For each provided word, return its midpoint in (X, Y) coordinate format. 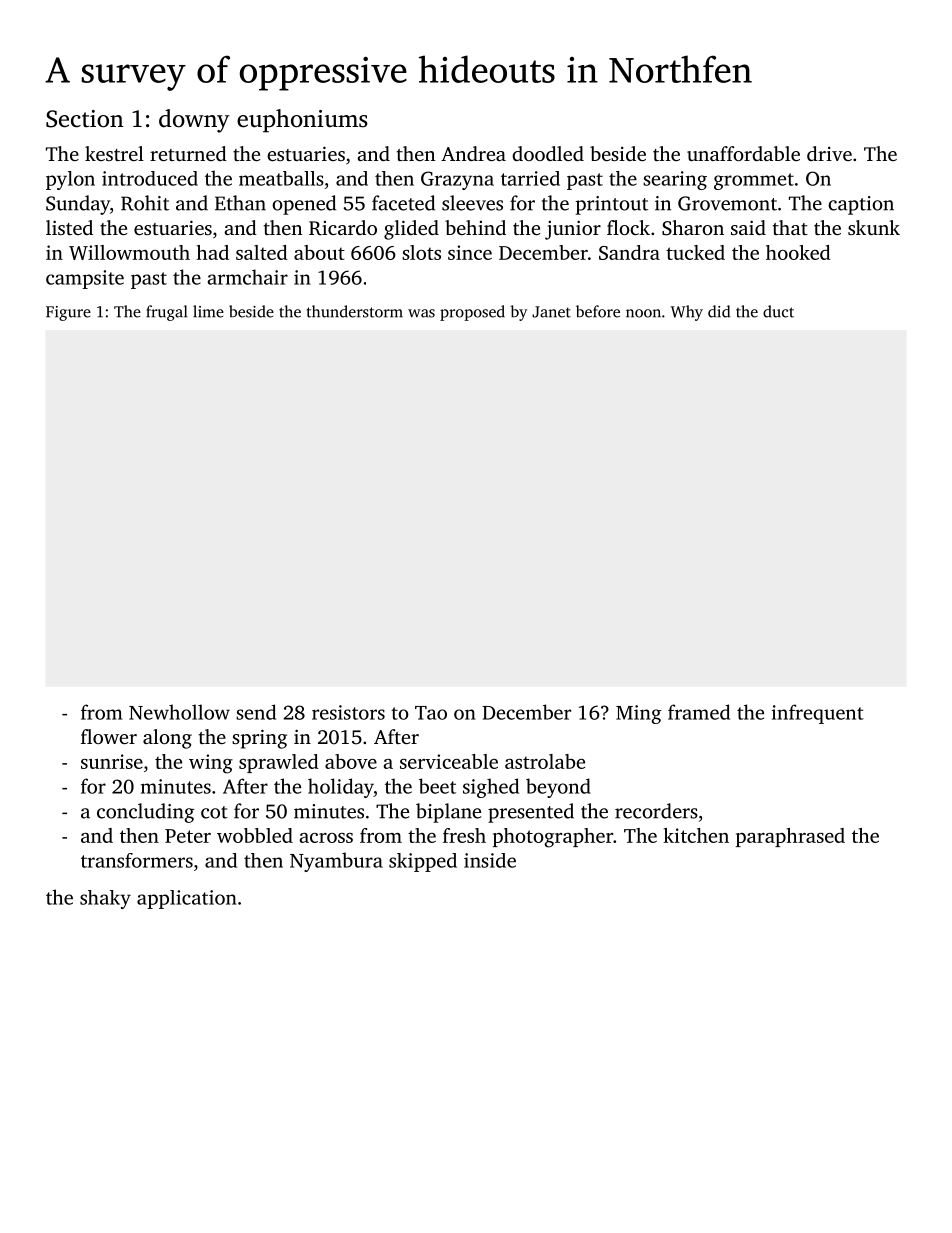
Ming (638, 714)
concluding (145, 813)
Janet (551, 312)
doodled (548, 153)
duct (778, 311)
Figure (68, 313)
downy (194, 121)
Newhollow (179, 712)
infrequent (818, 714)
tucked (695, 252)
